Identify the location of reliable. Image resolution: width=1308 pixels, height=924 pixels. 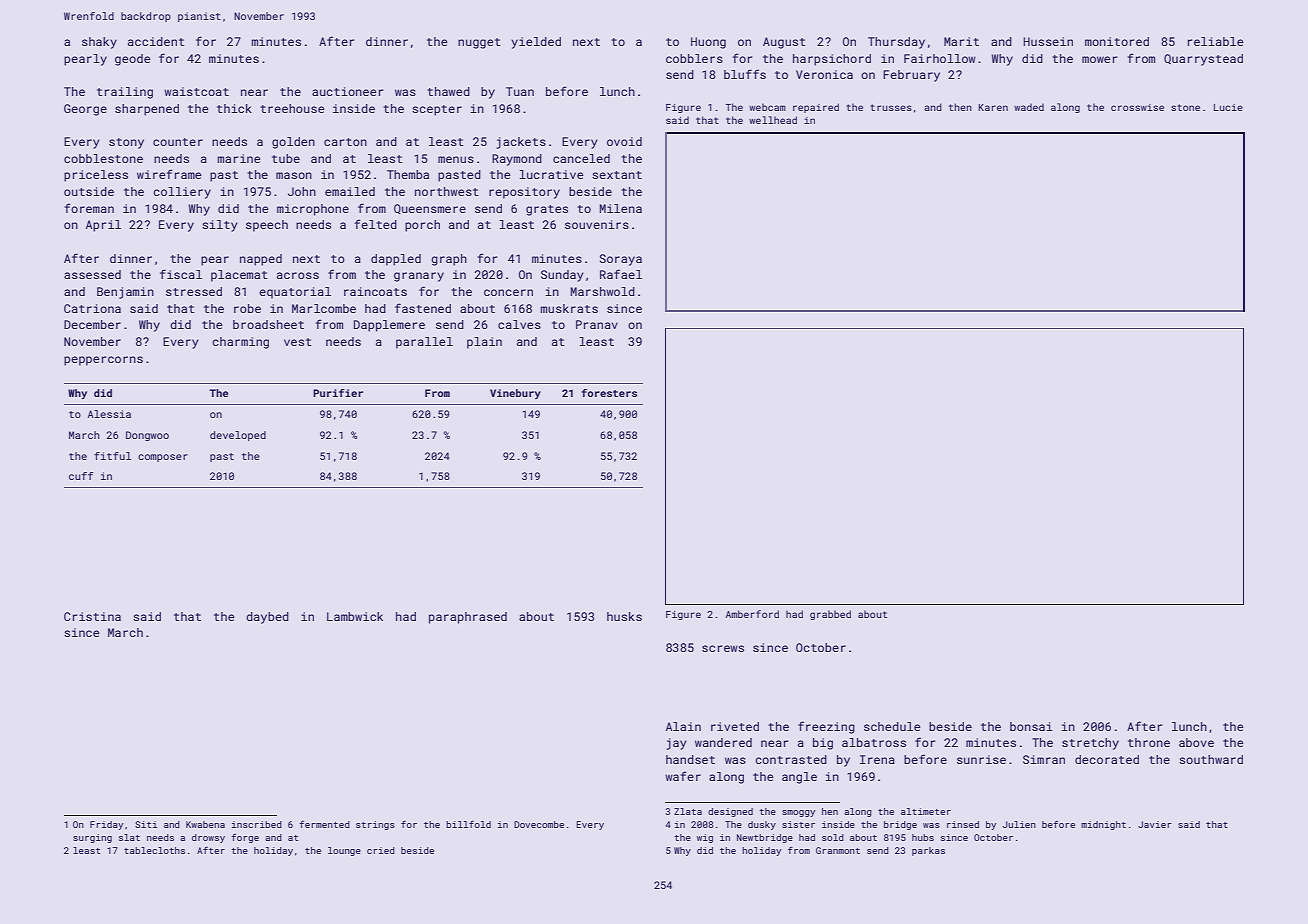
(1215, 41).
